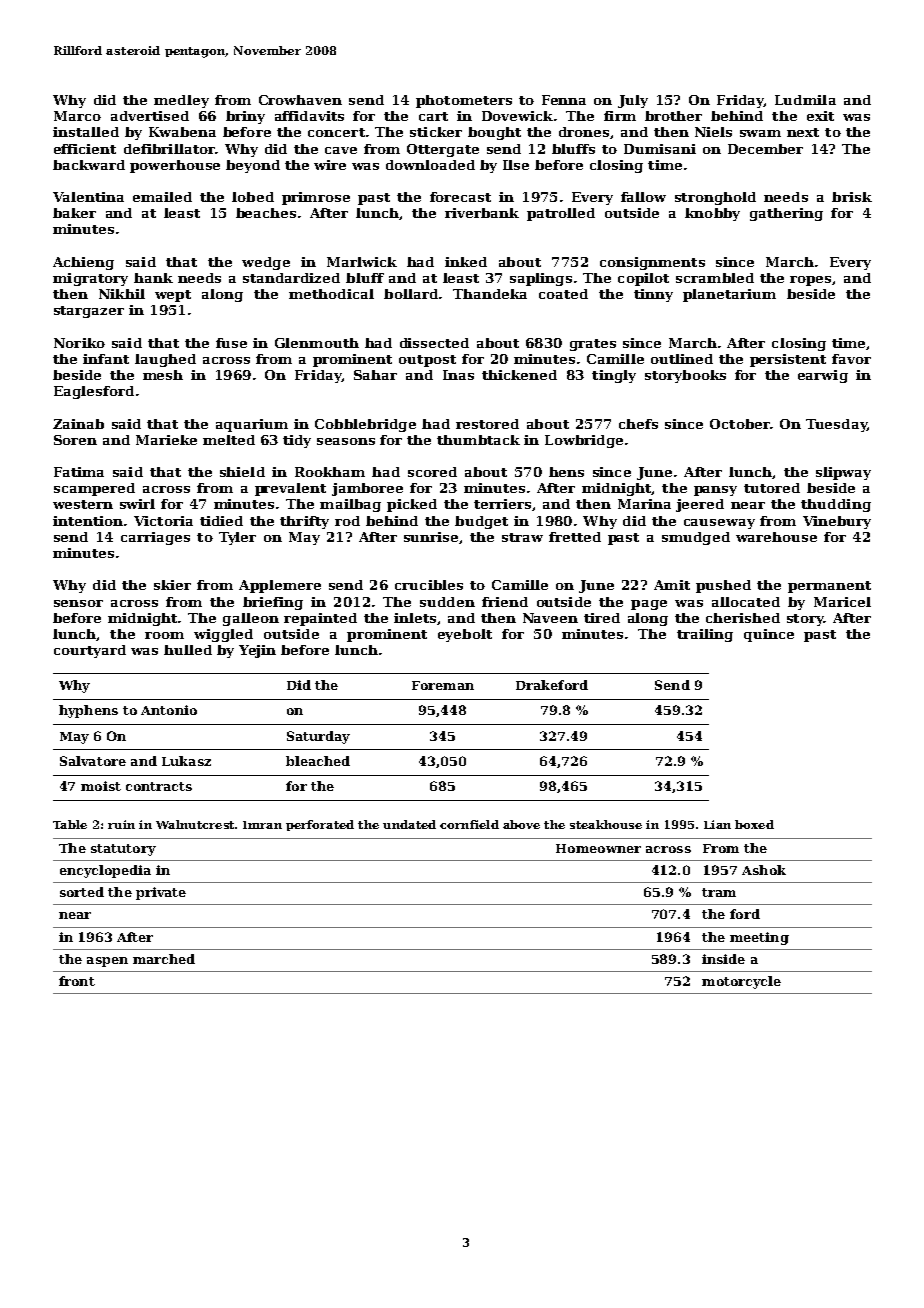  I want to click on private, so click(161, 893).
